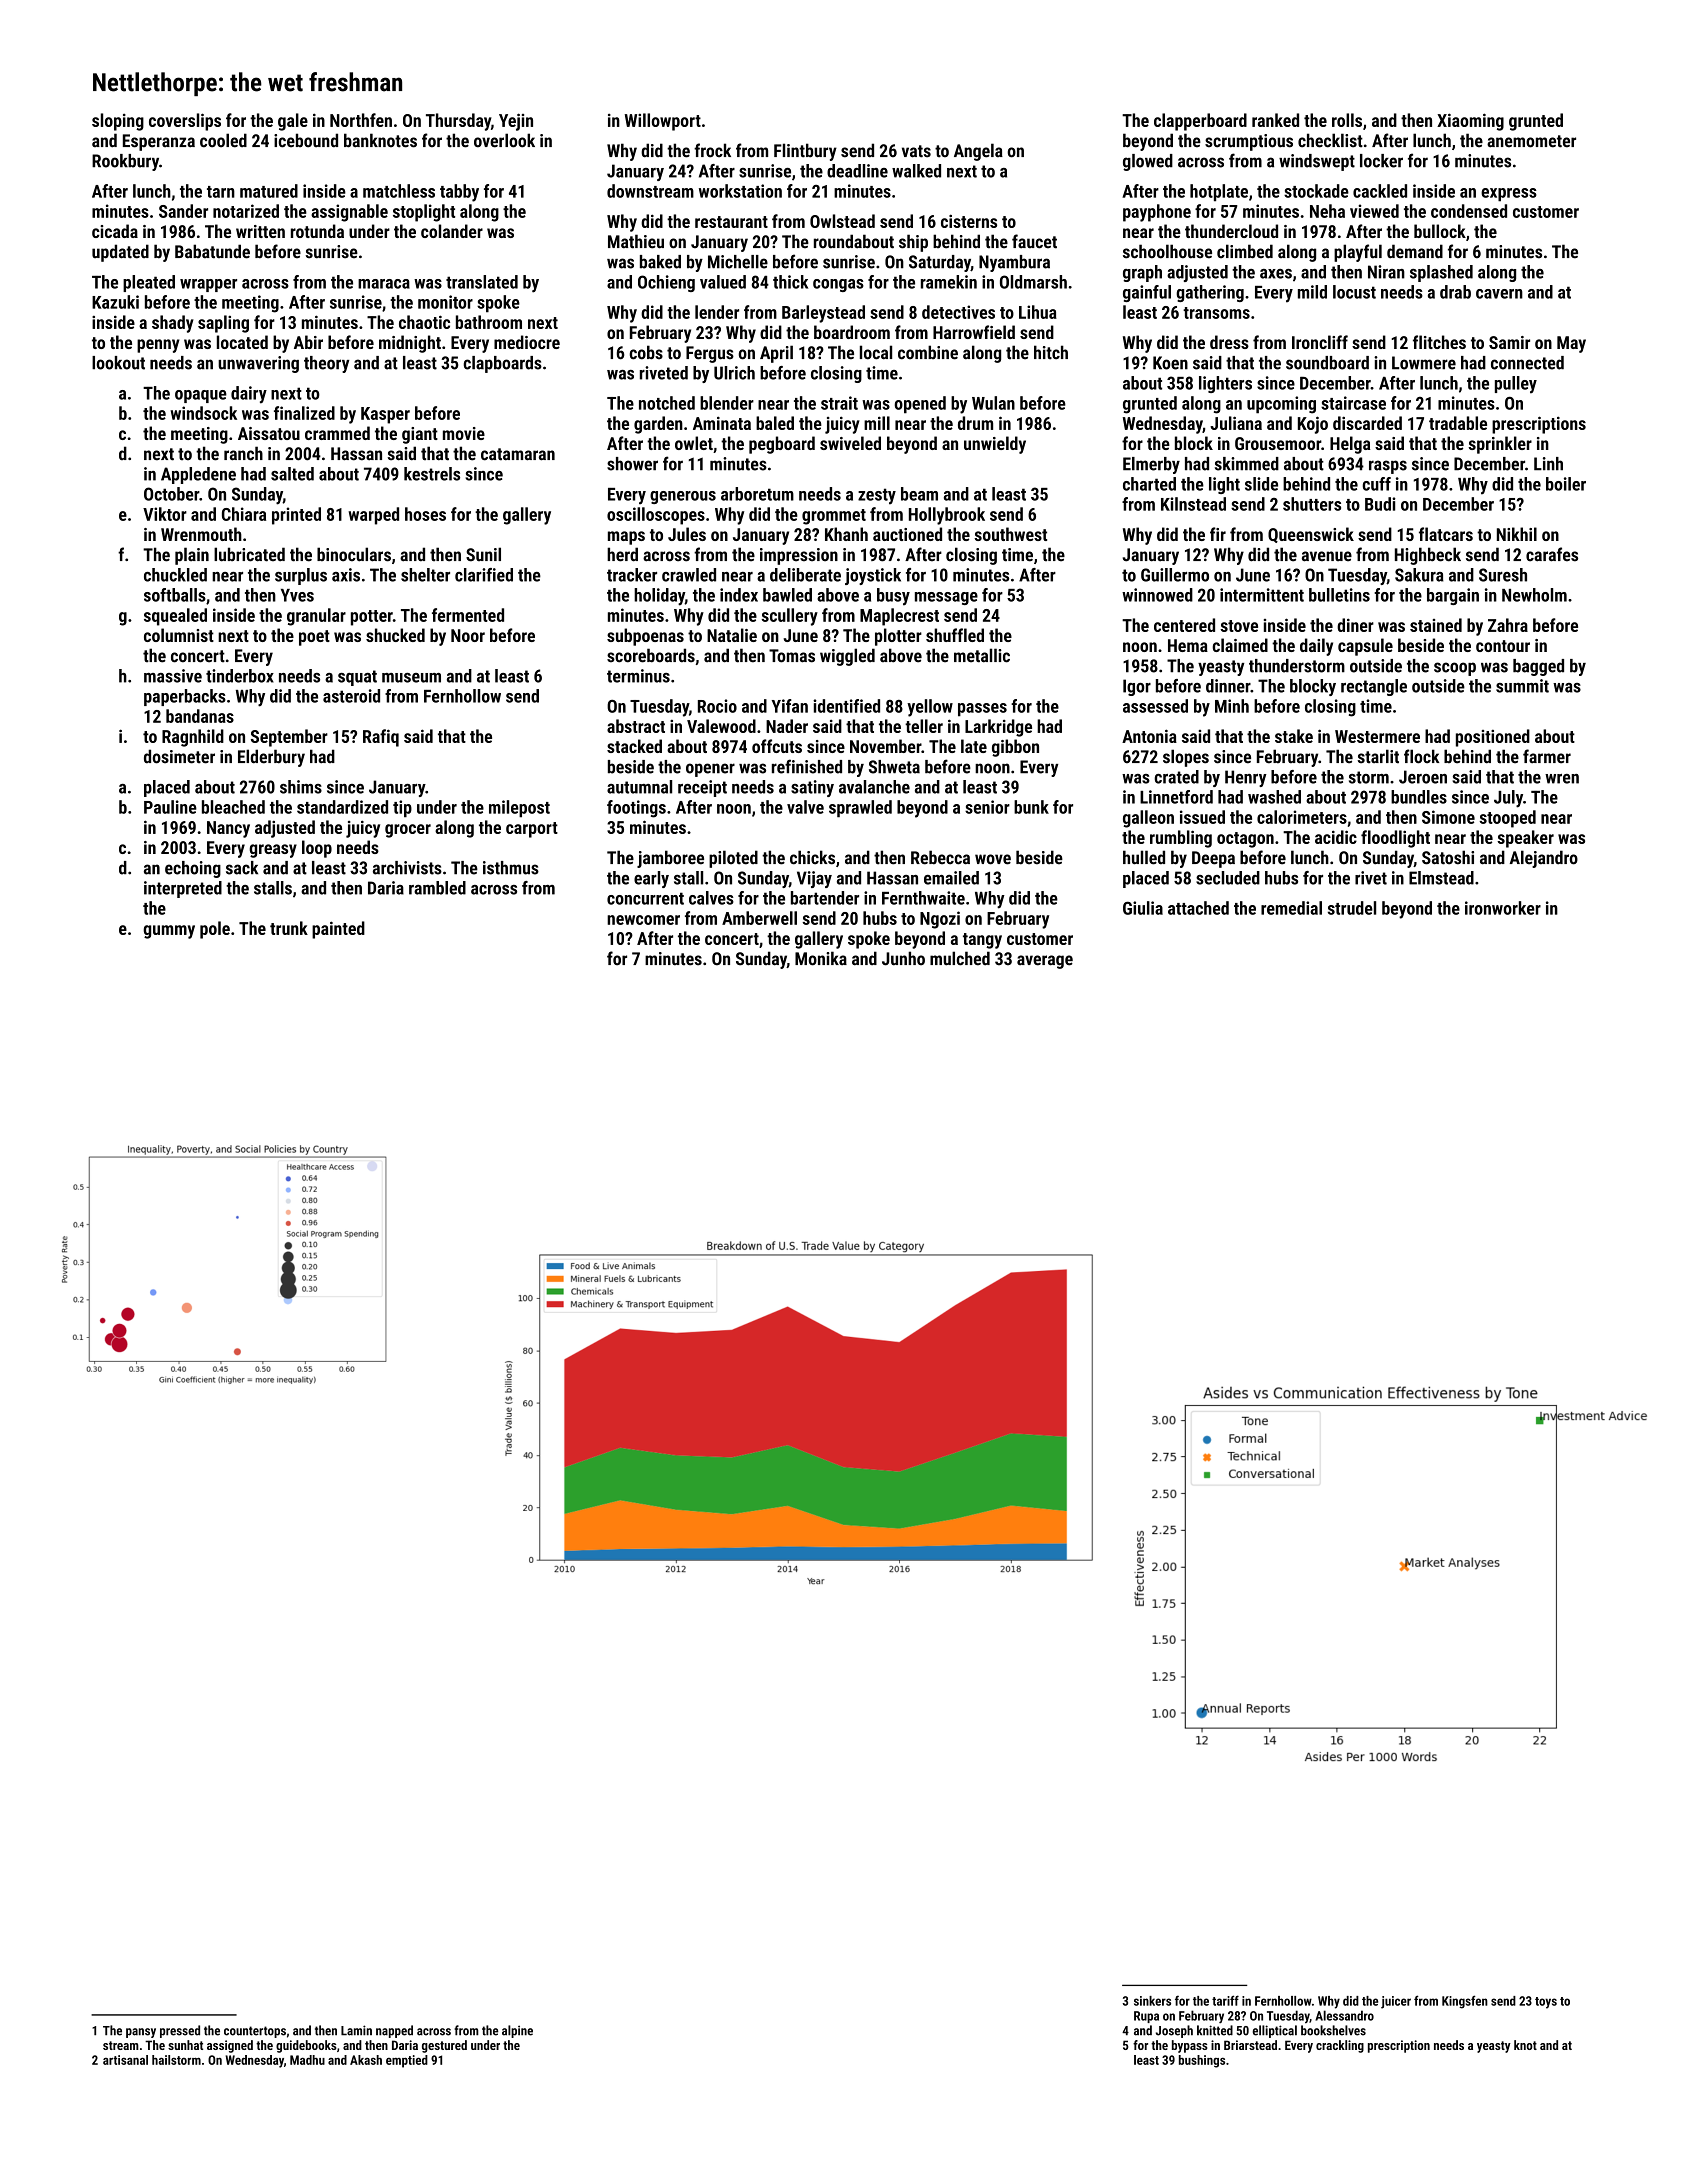 The height and width of the page is (2178, 1683). Describe the element at coordinates (1152, 2001) in the page. I see `sinkers` at that location.
